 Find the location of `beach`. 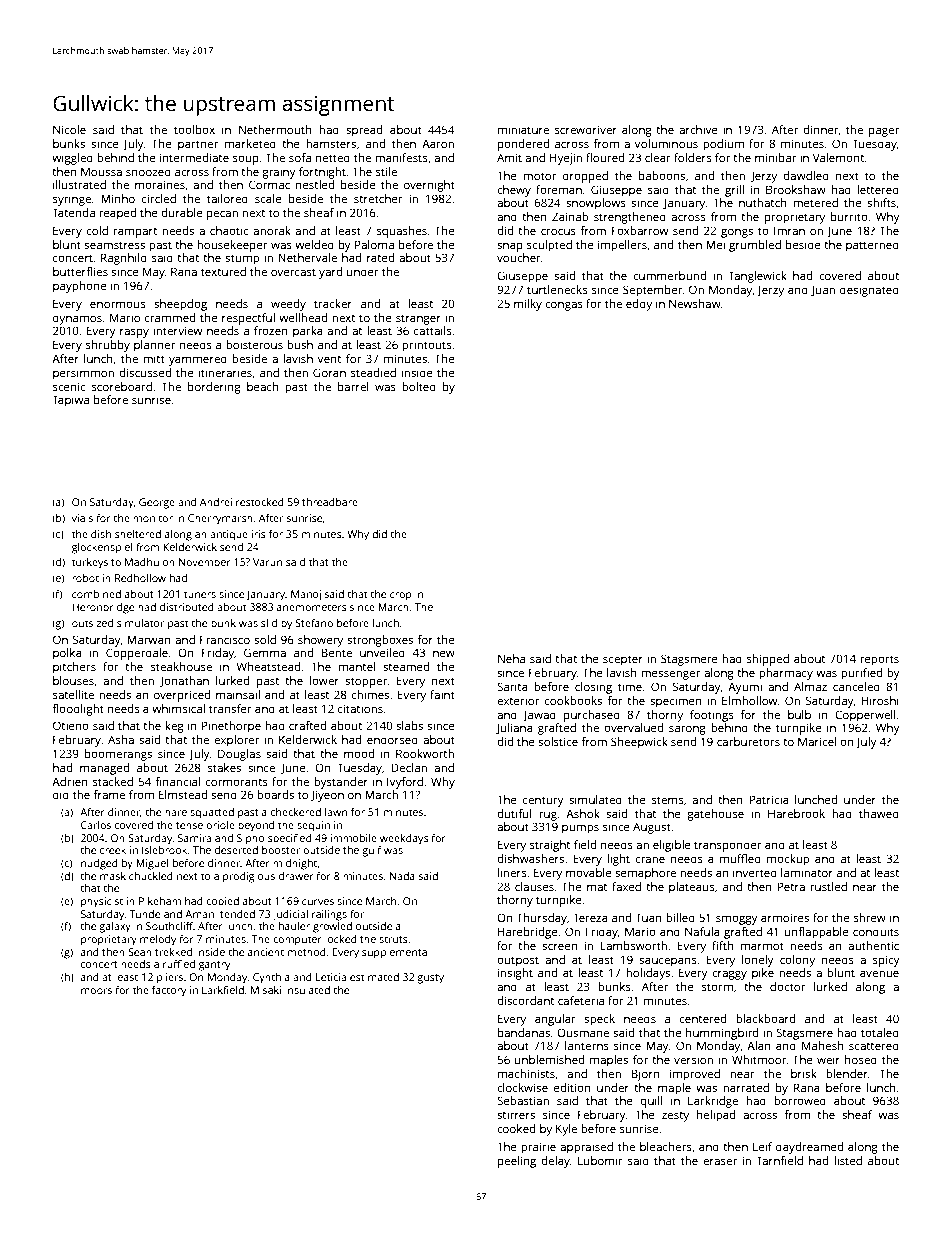

beach is located at coordinates (263, 386).
